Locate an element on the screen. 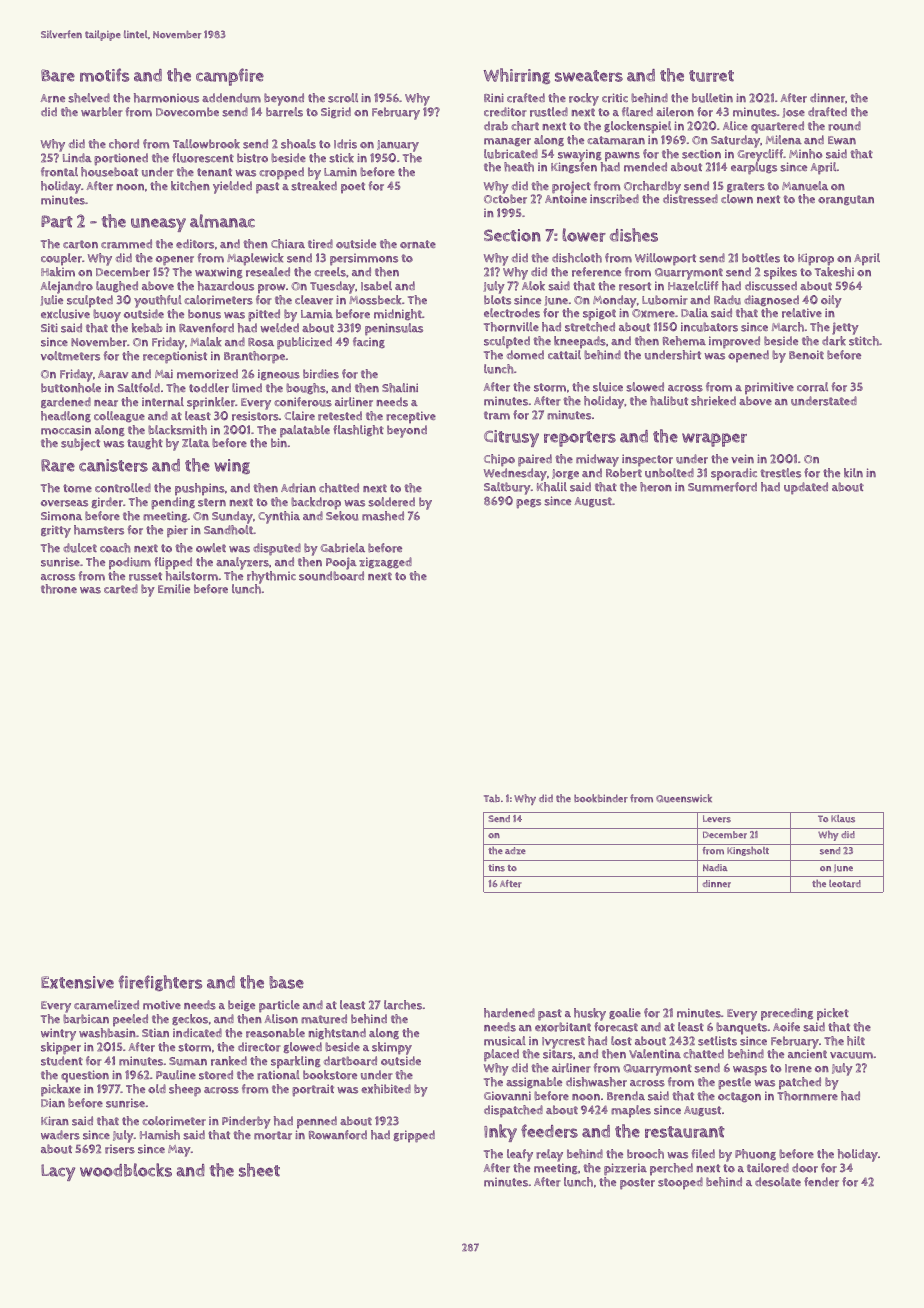  blots is located at coordinates (497, 300).
